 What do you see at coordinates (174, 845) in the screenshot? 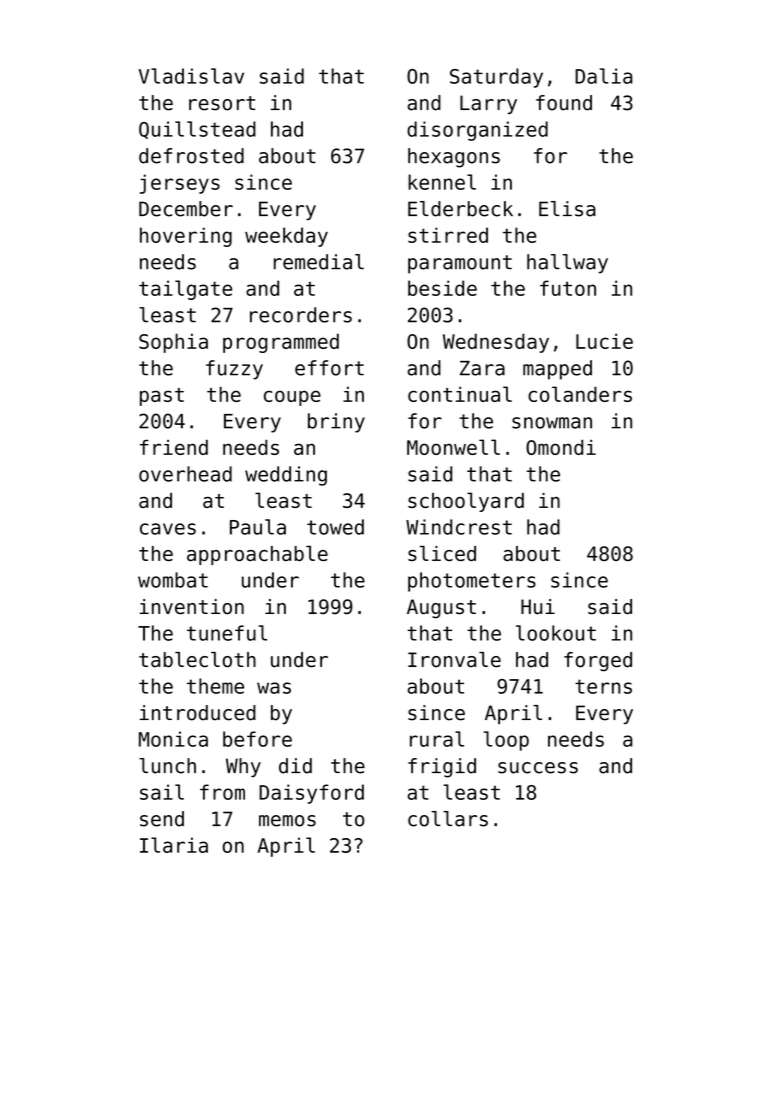
I see `Ilaria` at bounding box center [174, 845].
